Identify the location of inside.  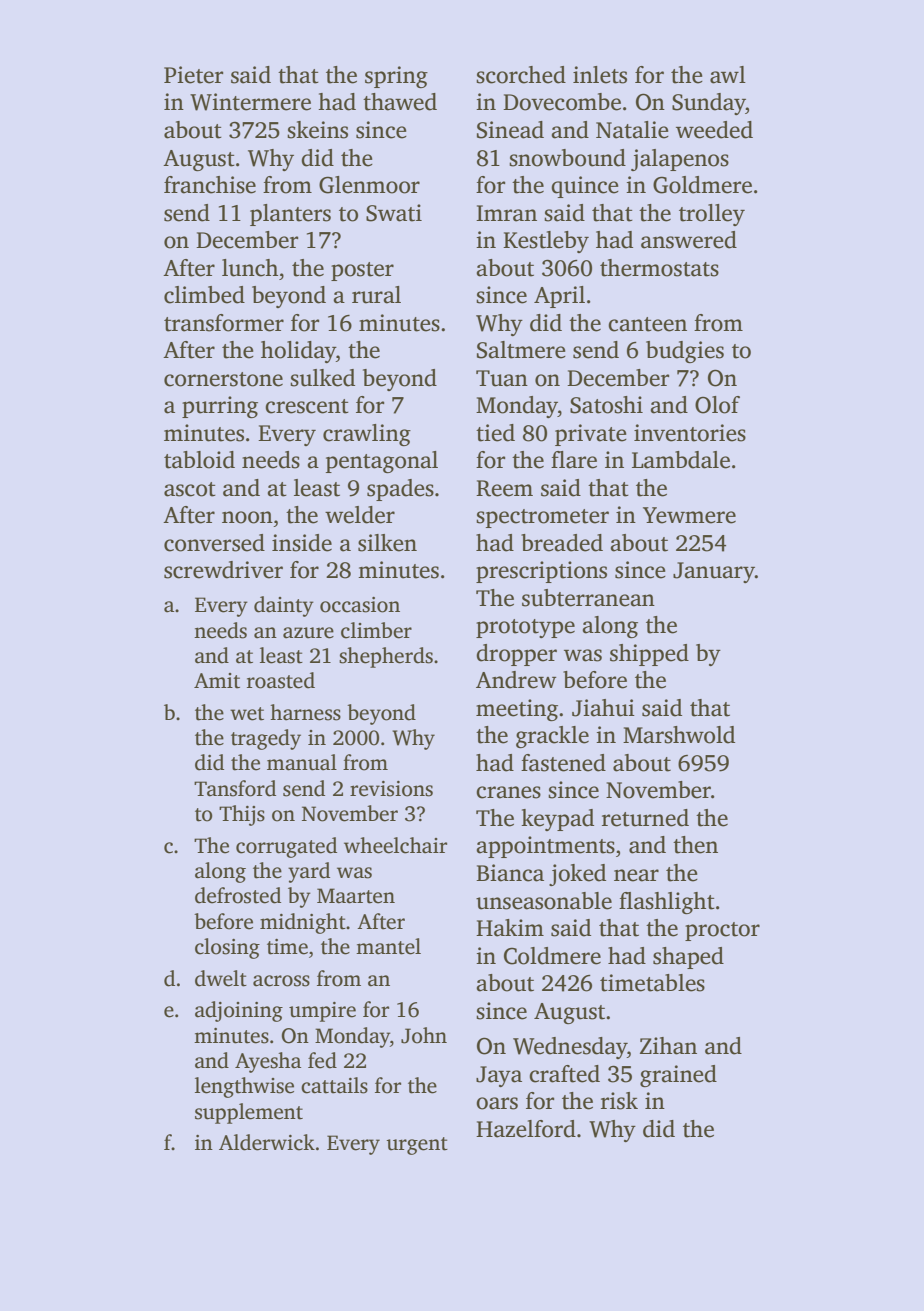
(302, 543).
